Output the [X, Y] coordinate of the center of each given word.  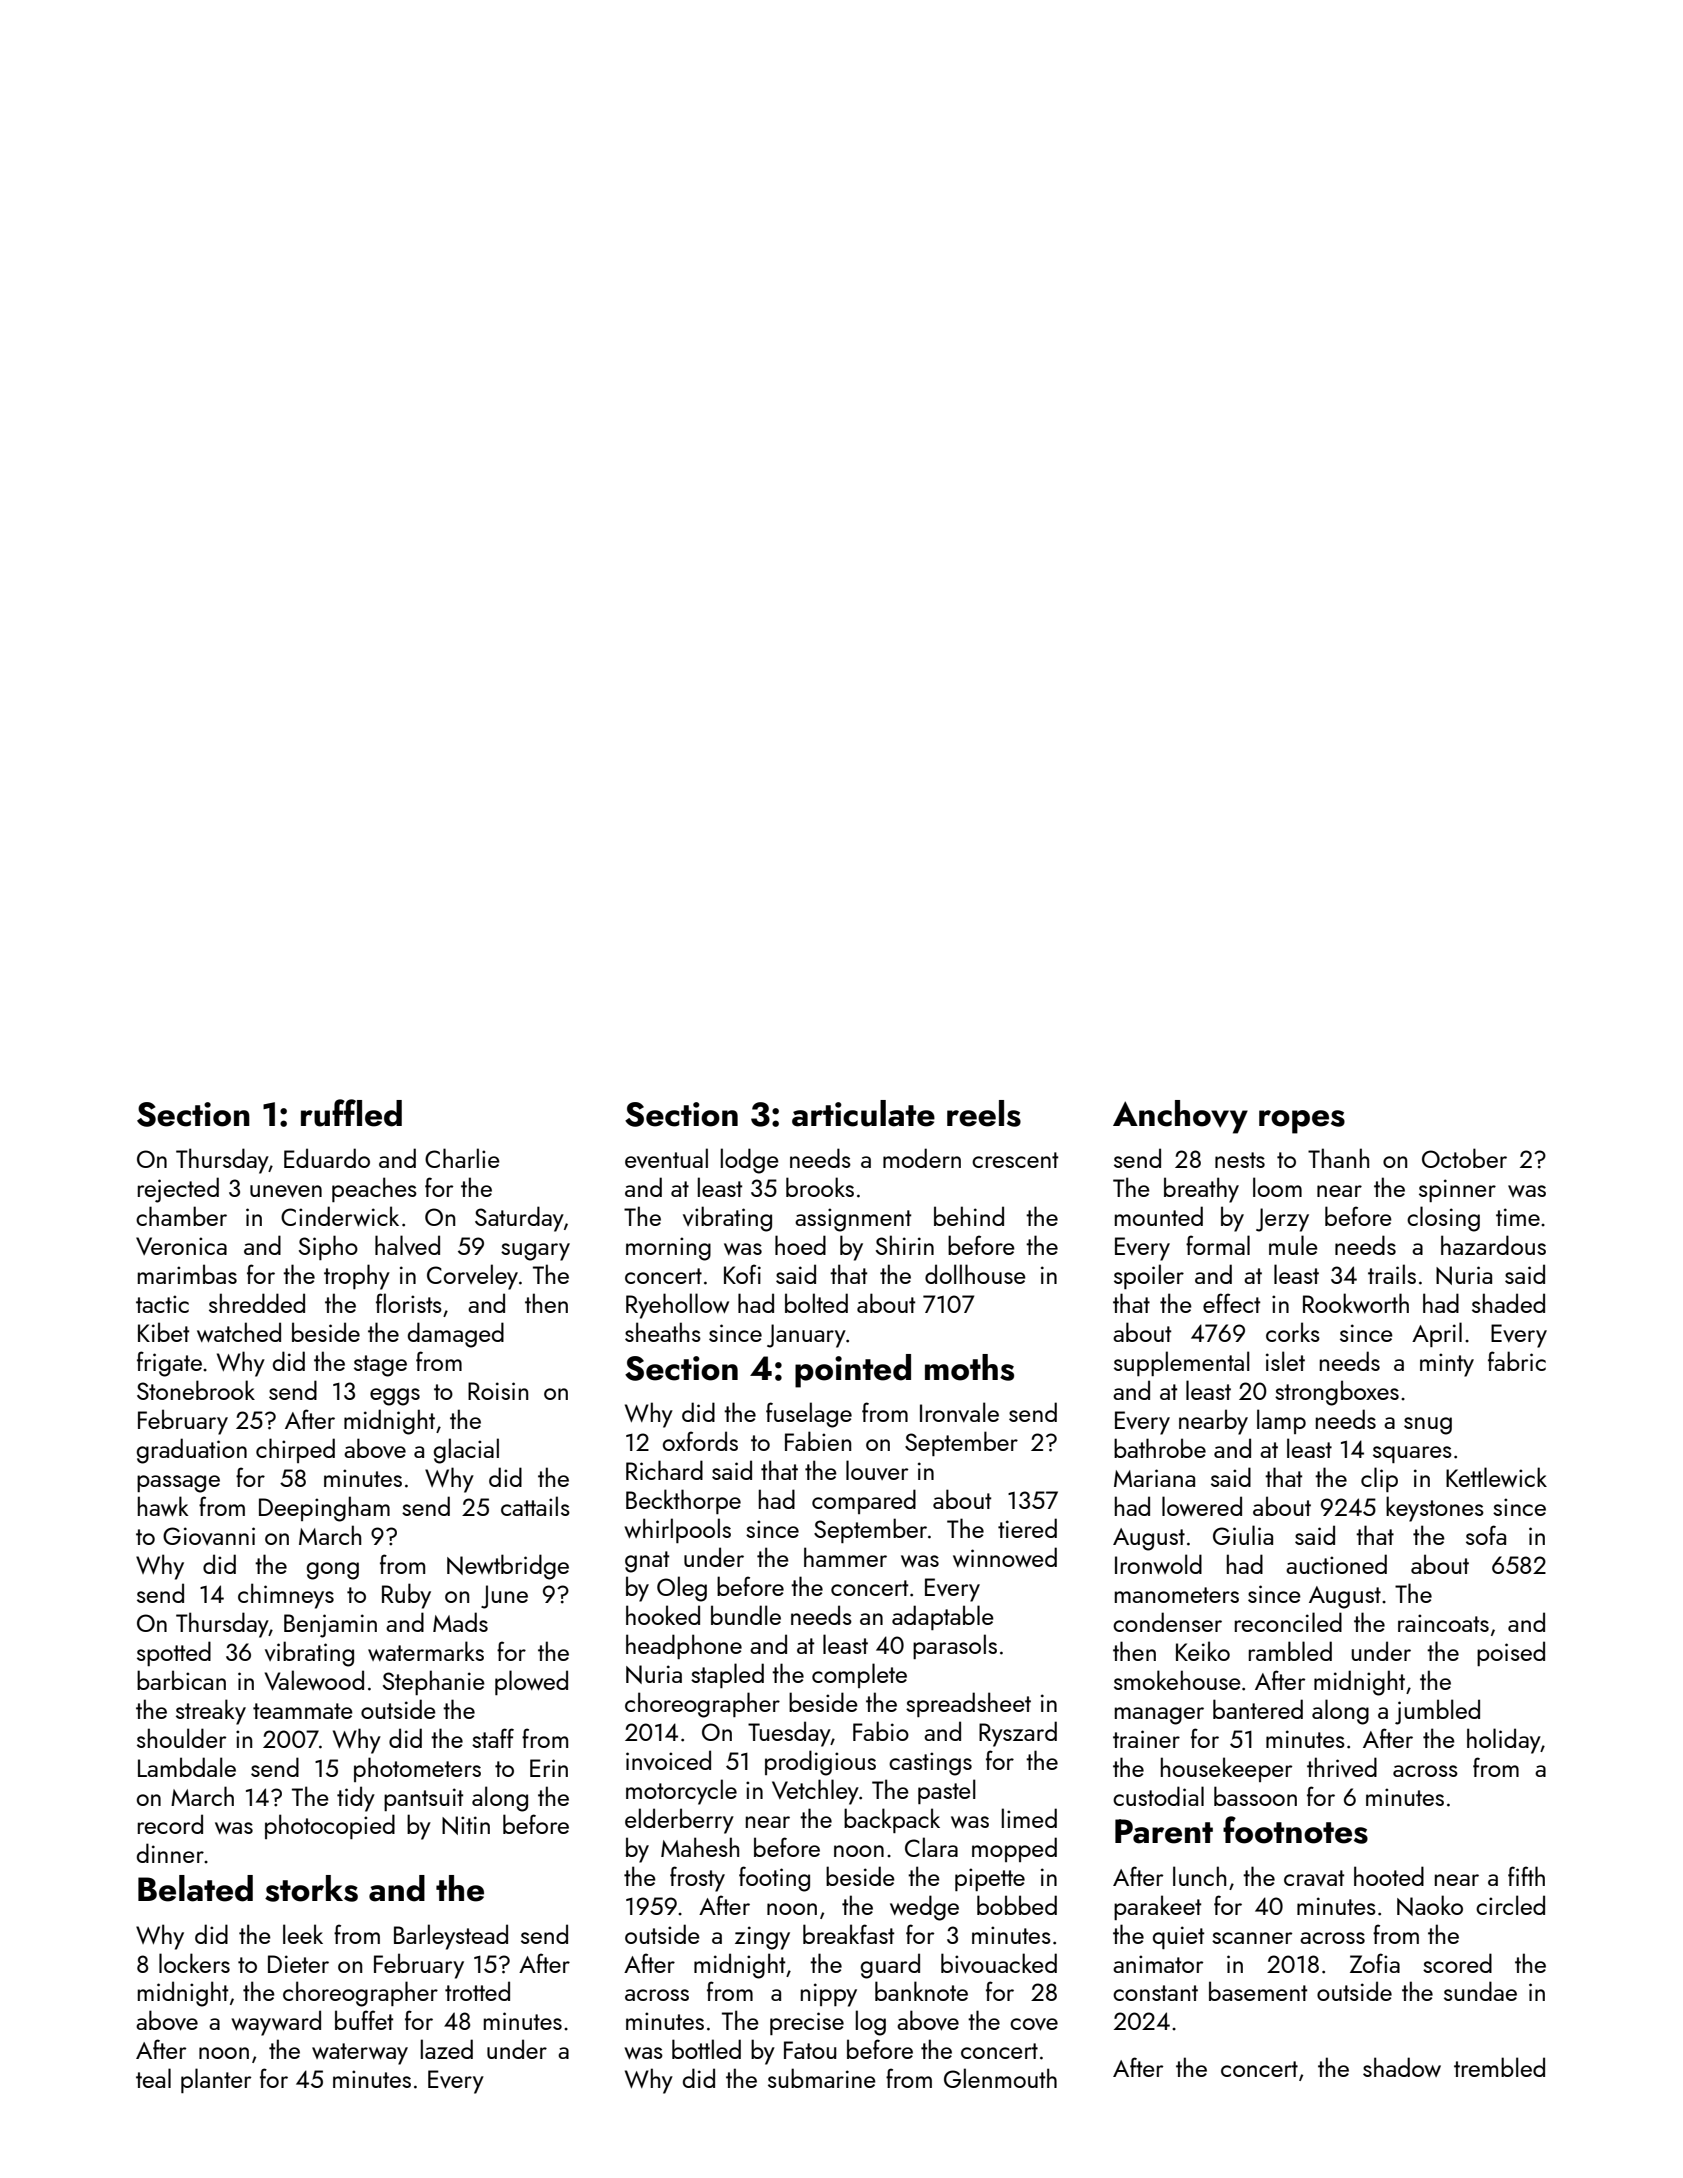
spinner [1457, 1190]
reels [984, 1113]
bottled [706, 2049]
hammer [845, 1557]
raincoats [1443, 1623]
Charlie [462, 1158]
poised [1511, 1653]
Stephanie [434, 1682]
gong [333, 1571]
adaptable [943, 1617]
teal [153, 2078]
